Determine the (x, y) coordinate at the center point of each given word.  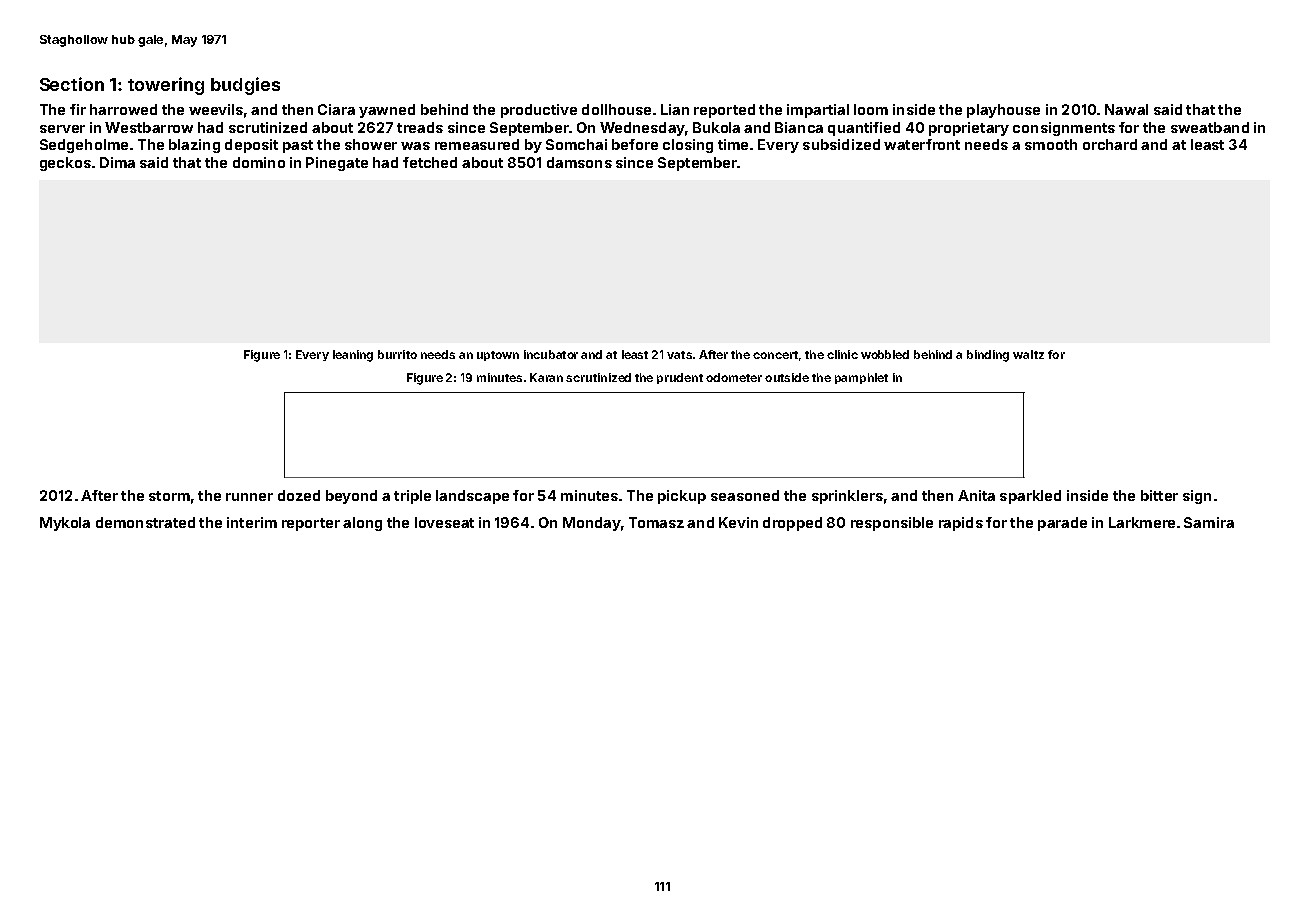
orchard (1110, 144)
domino (259, 162)
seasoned (745, 495)
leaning (353, 356)
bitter (1159, 495)
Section (72, 84)
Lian (675, 109)
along (362, 524)
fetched (430, 162)
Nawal (1126, 109)
